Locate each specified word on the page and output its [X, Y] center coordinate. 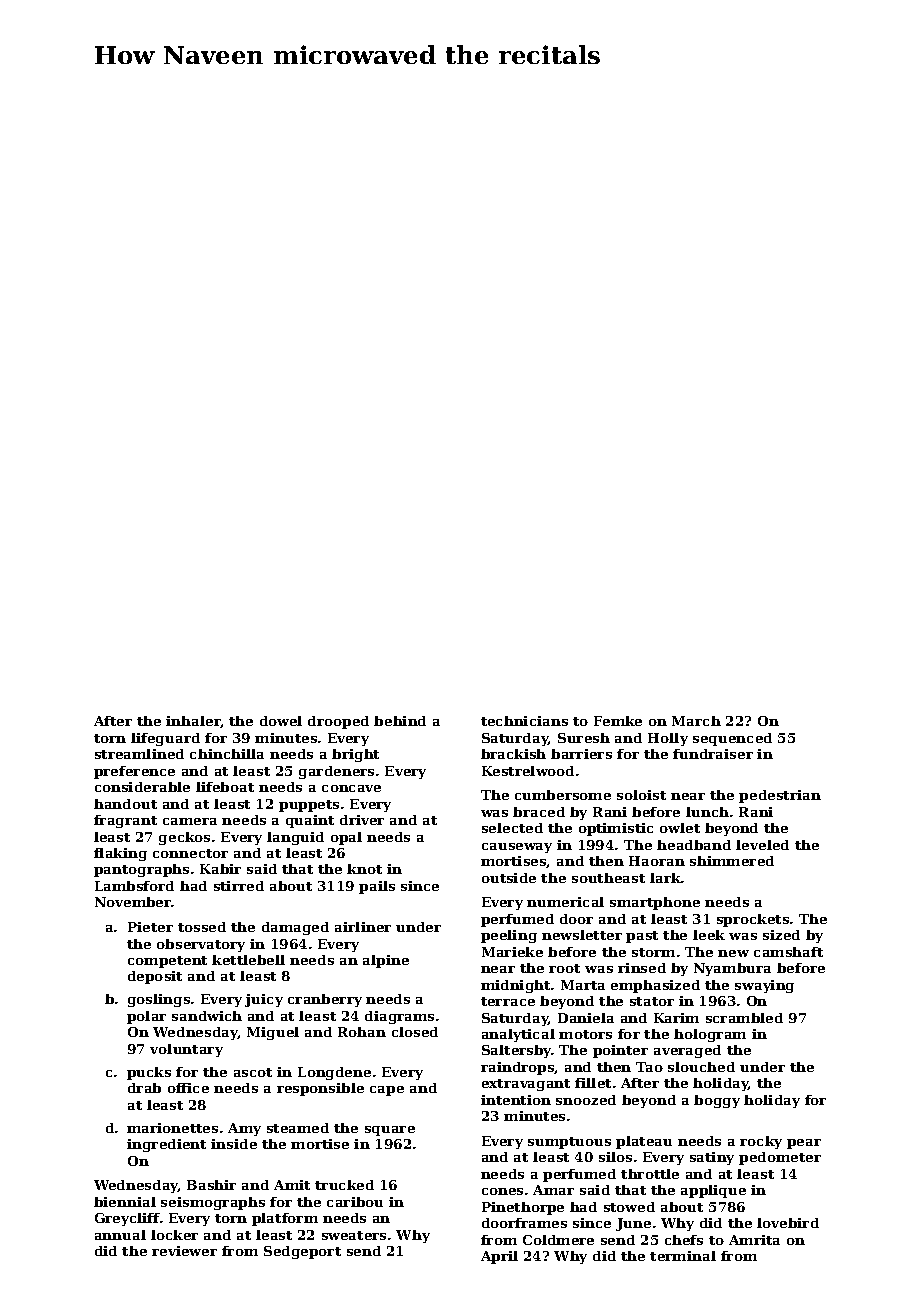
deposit [155, 977]
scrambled [744, 1018]
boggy [717, 1101]
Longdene [334, 1073]
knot [364, 869]
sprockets [753, 920]
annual [120, 1235]
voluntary [186, 1050]
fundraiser [713, 754]
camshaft [788, 952]
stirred [239, 886]
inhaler [193, 722]
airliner [363, 927]
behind [400, 721]
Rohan [362, 1032]
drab [144, 1088]
